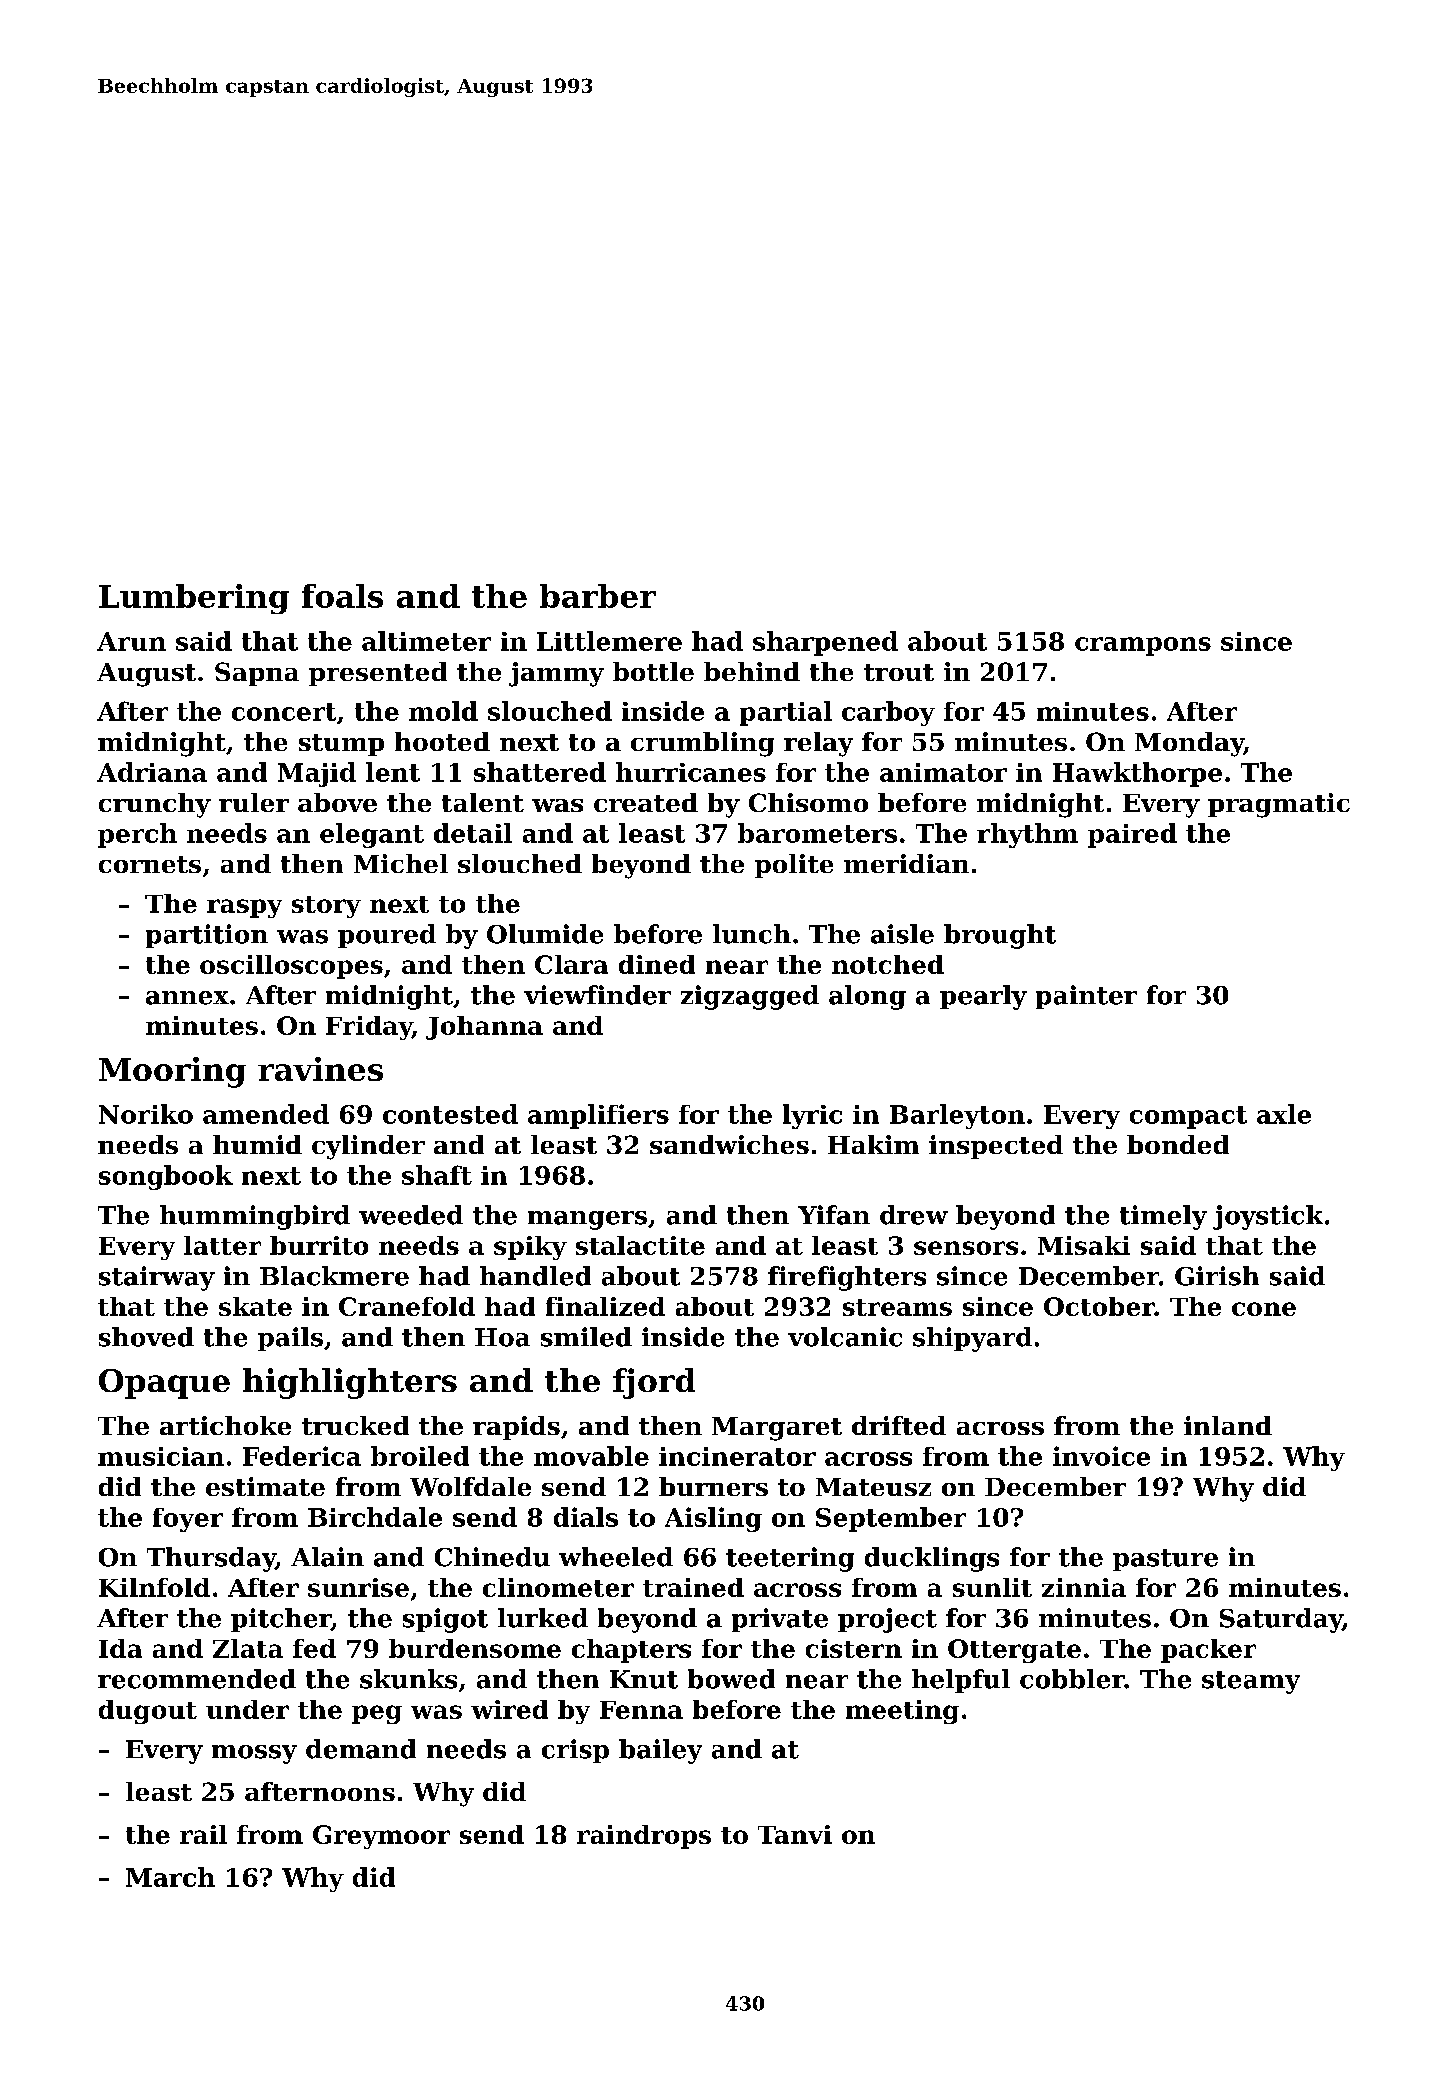 The image size is (1450, 2100). Describe the element at coordinates (834, 1215) in the screenshot. I see `Yifan` at that location.
